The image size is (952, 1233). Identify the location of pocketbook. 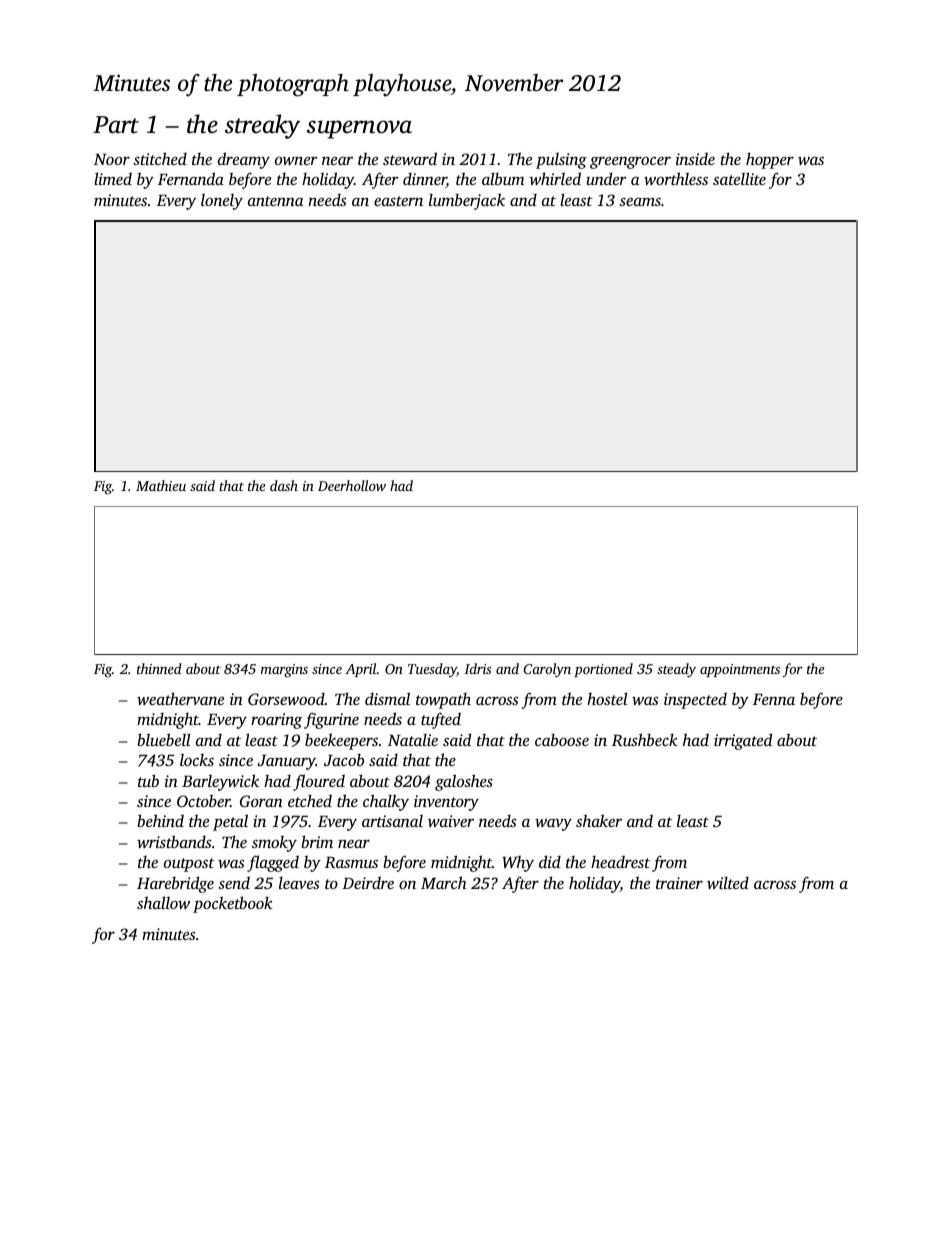
(233, 904).
